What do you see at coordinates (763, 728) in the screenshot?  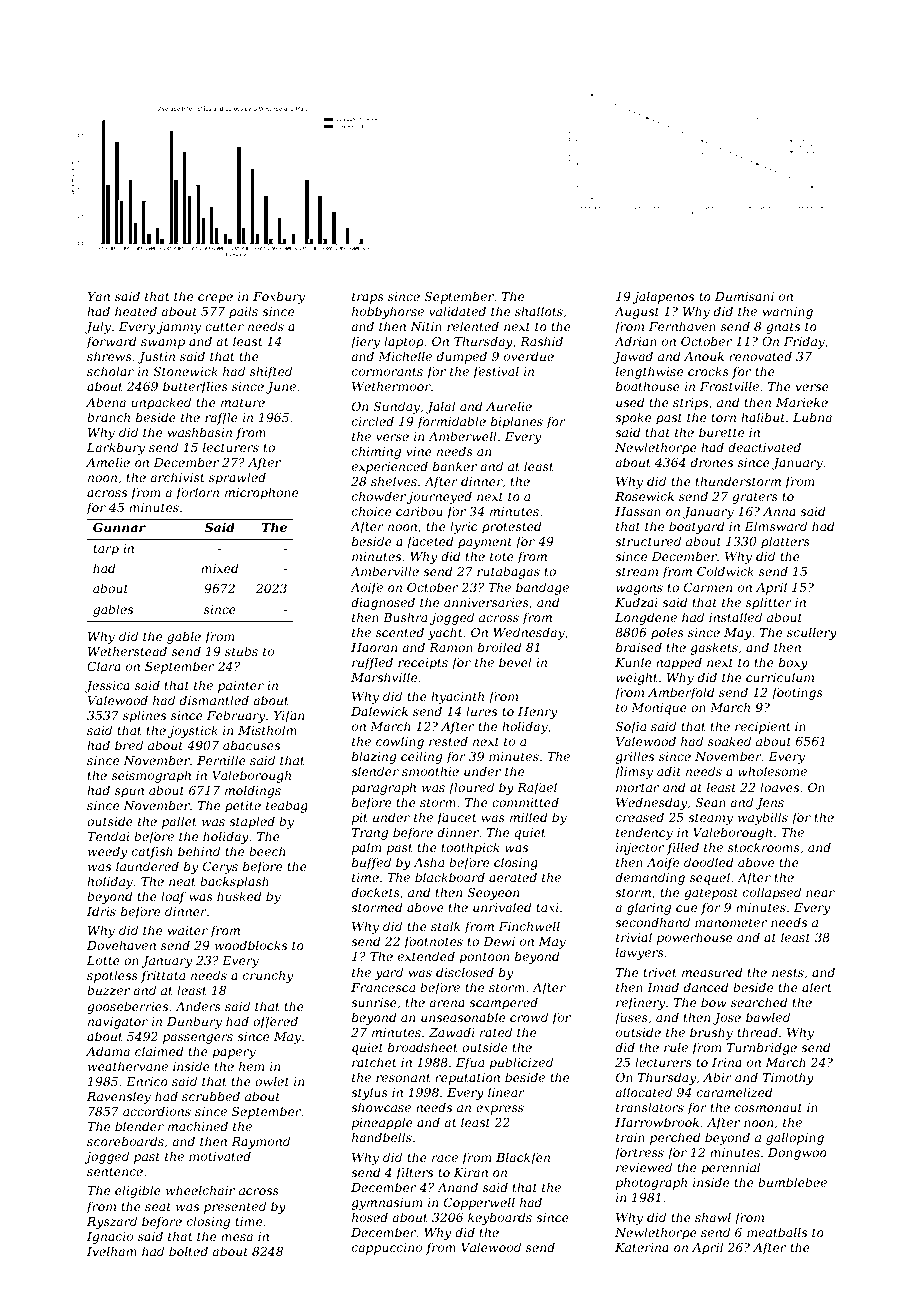 I see `recipient` at bounding box center [763, 728].
